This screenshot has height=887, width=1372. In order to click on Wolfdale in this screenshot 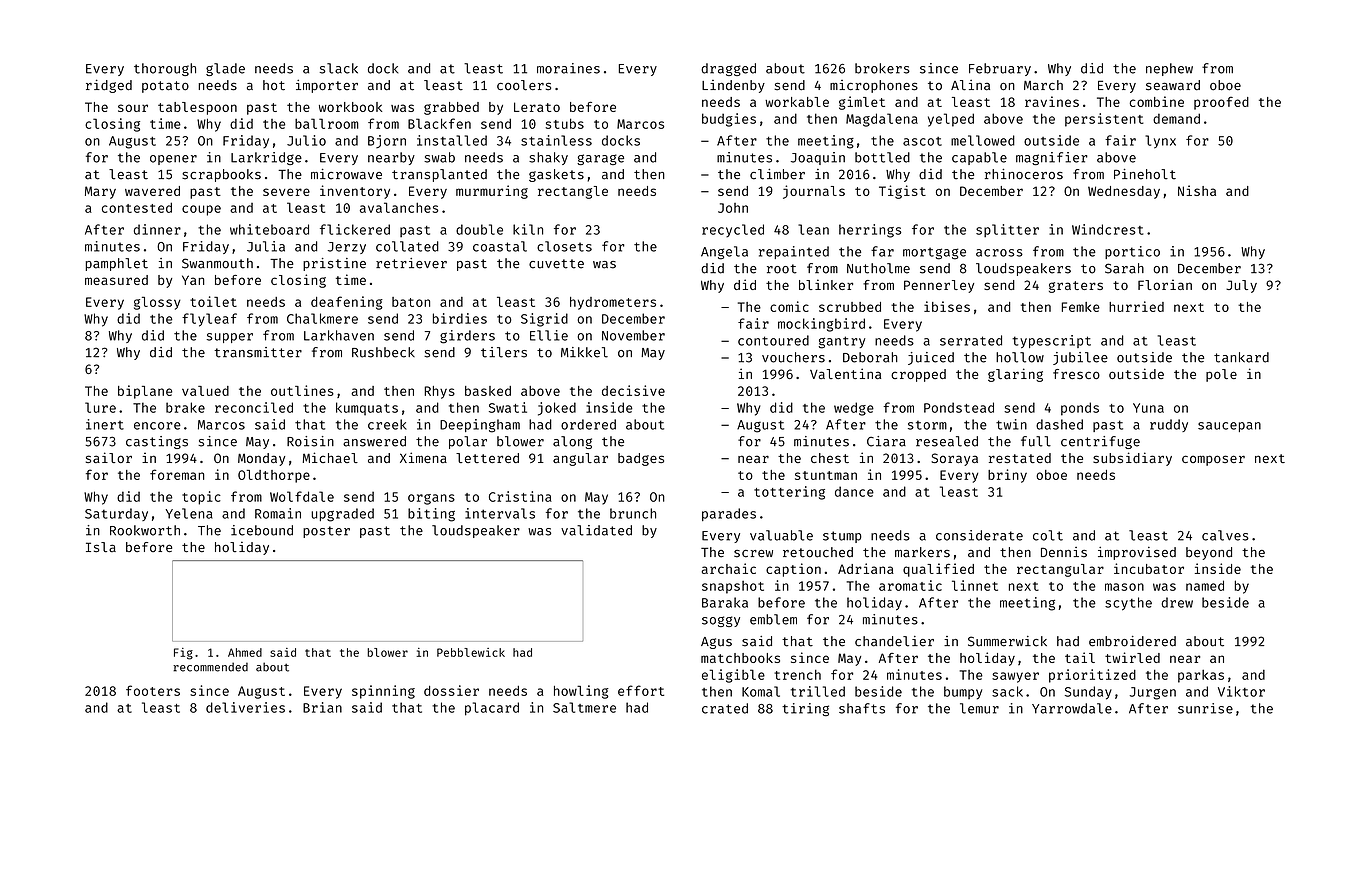, I will do `click(302, 496)`.
